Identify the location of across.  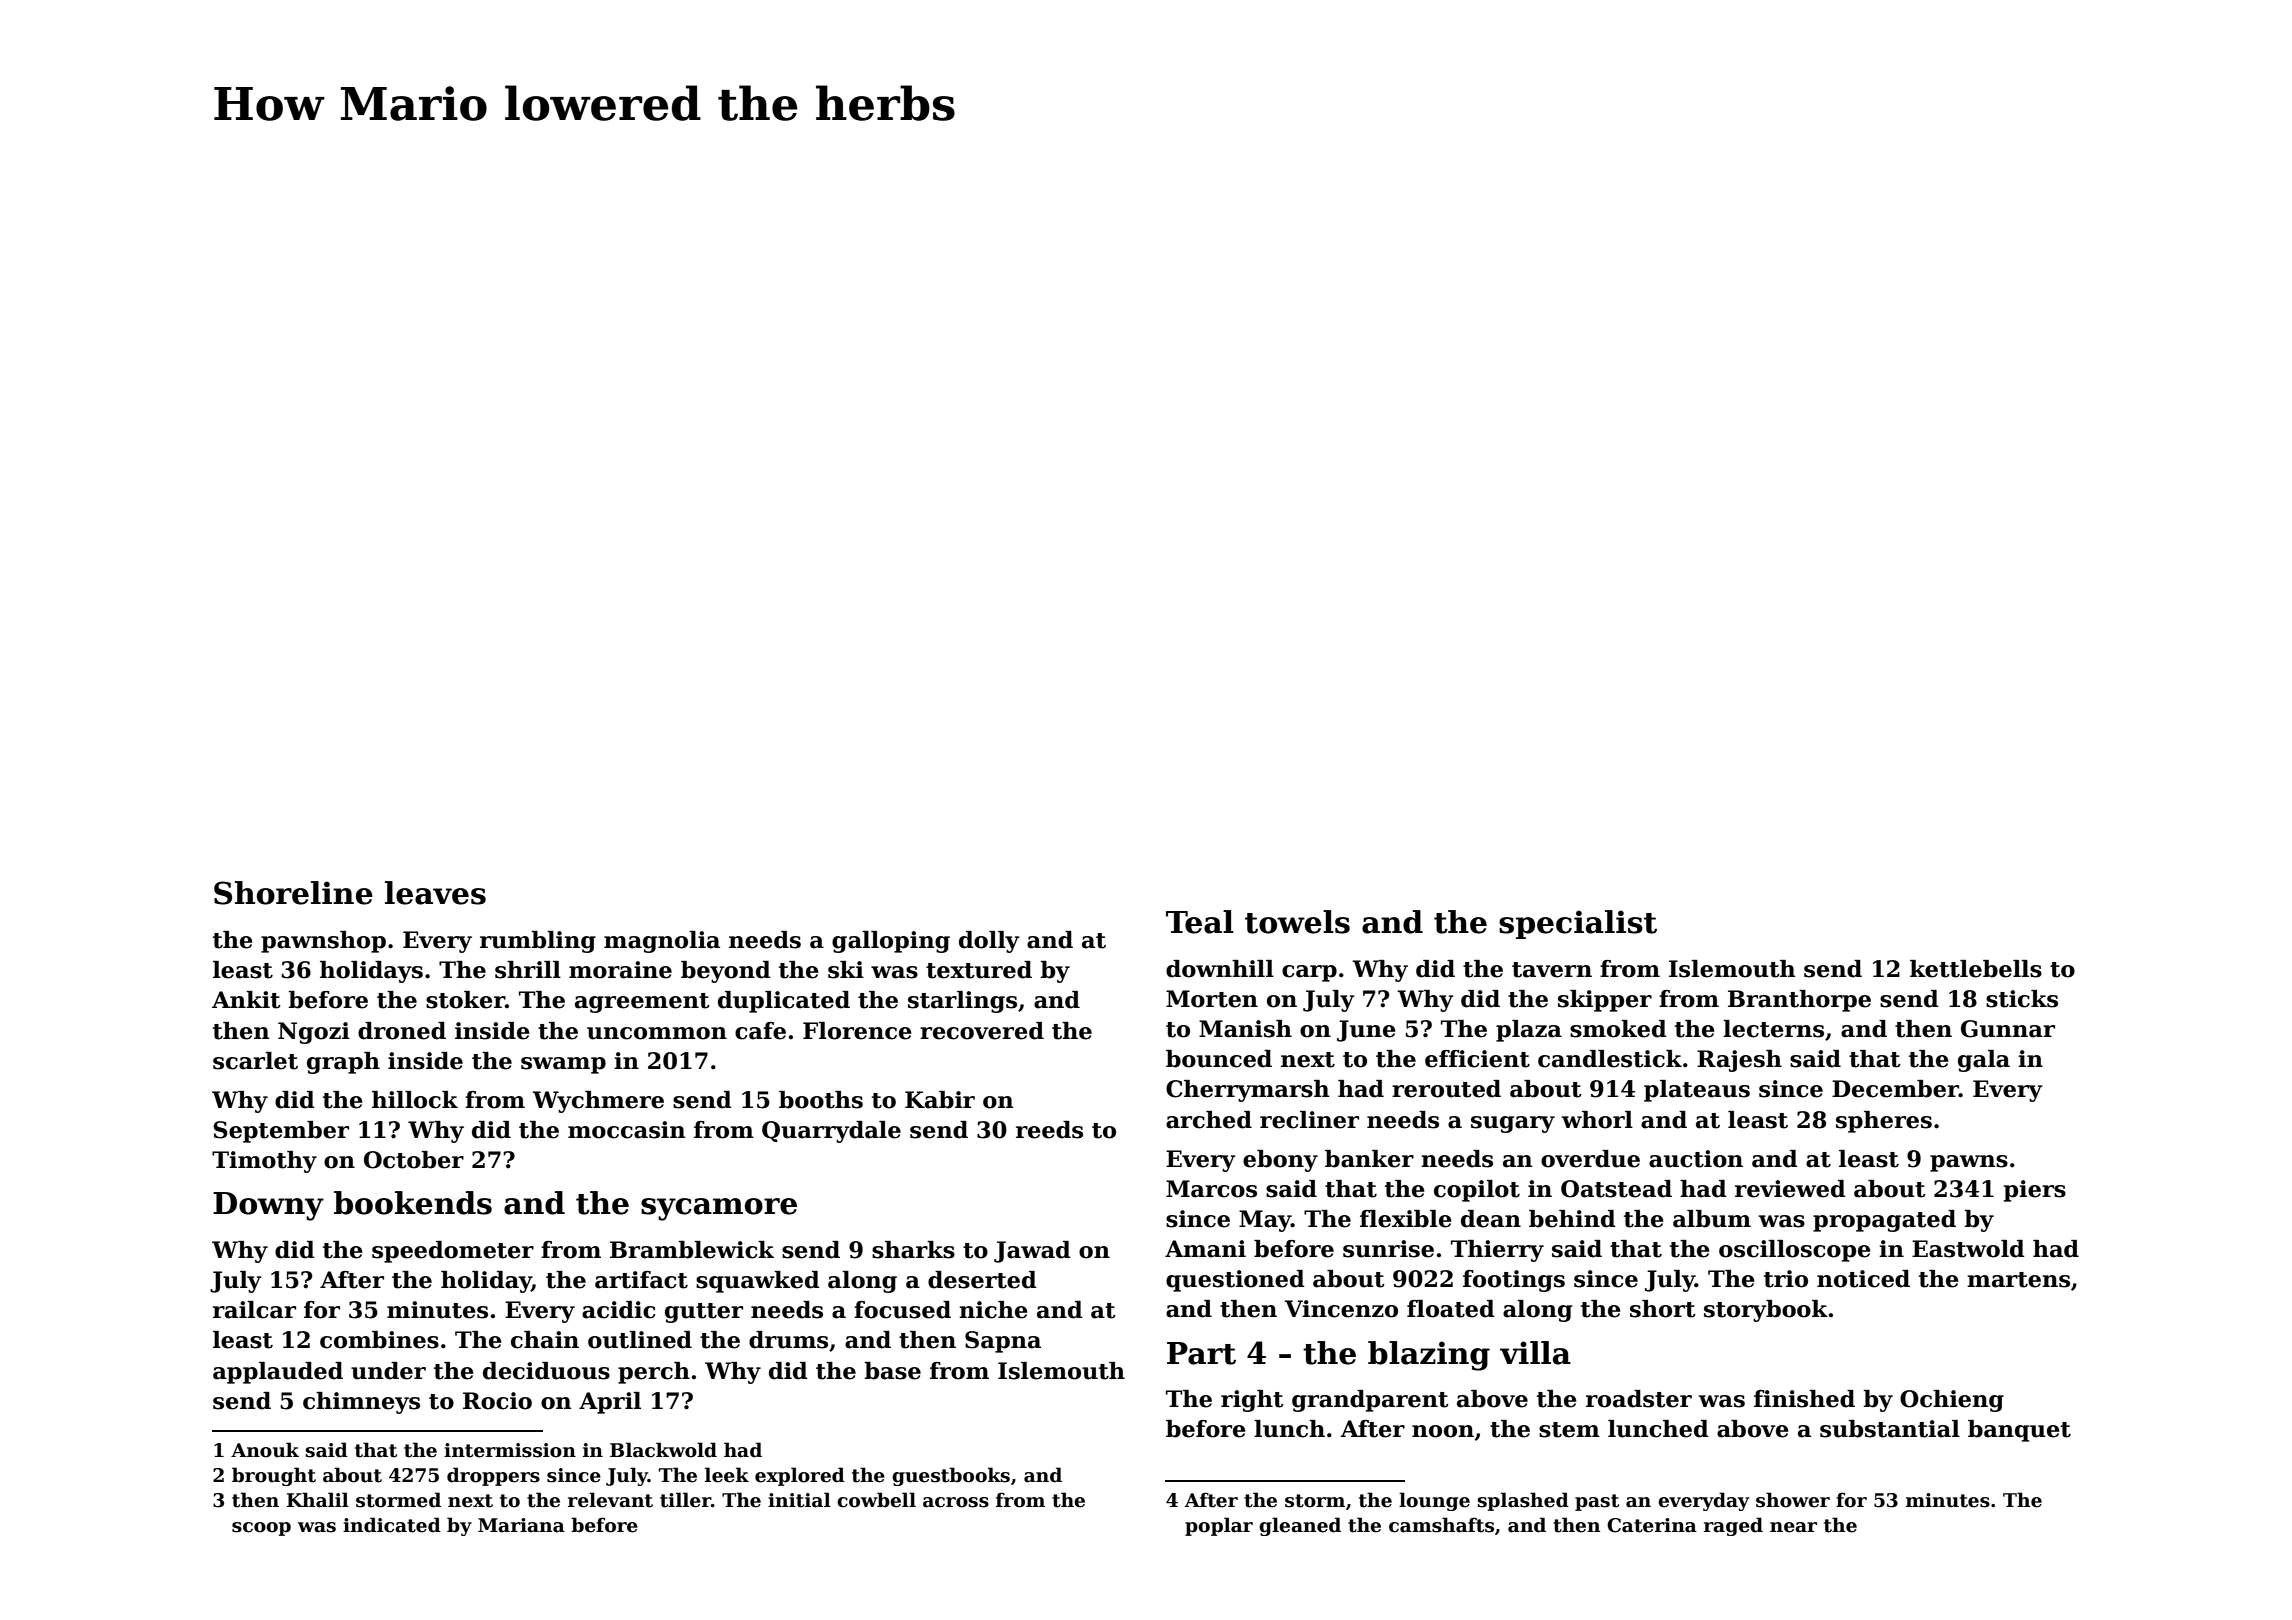
(956, 1502).
